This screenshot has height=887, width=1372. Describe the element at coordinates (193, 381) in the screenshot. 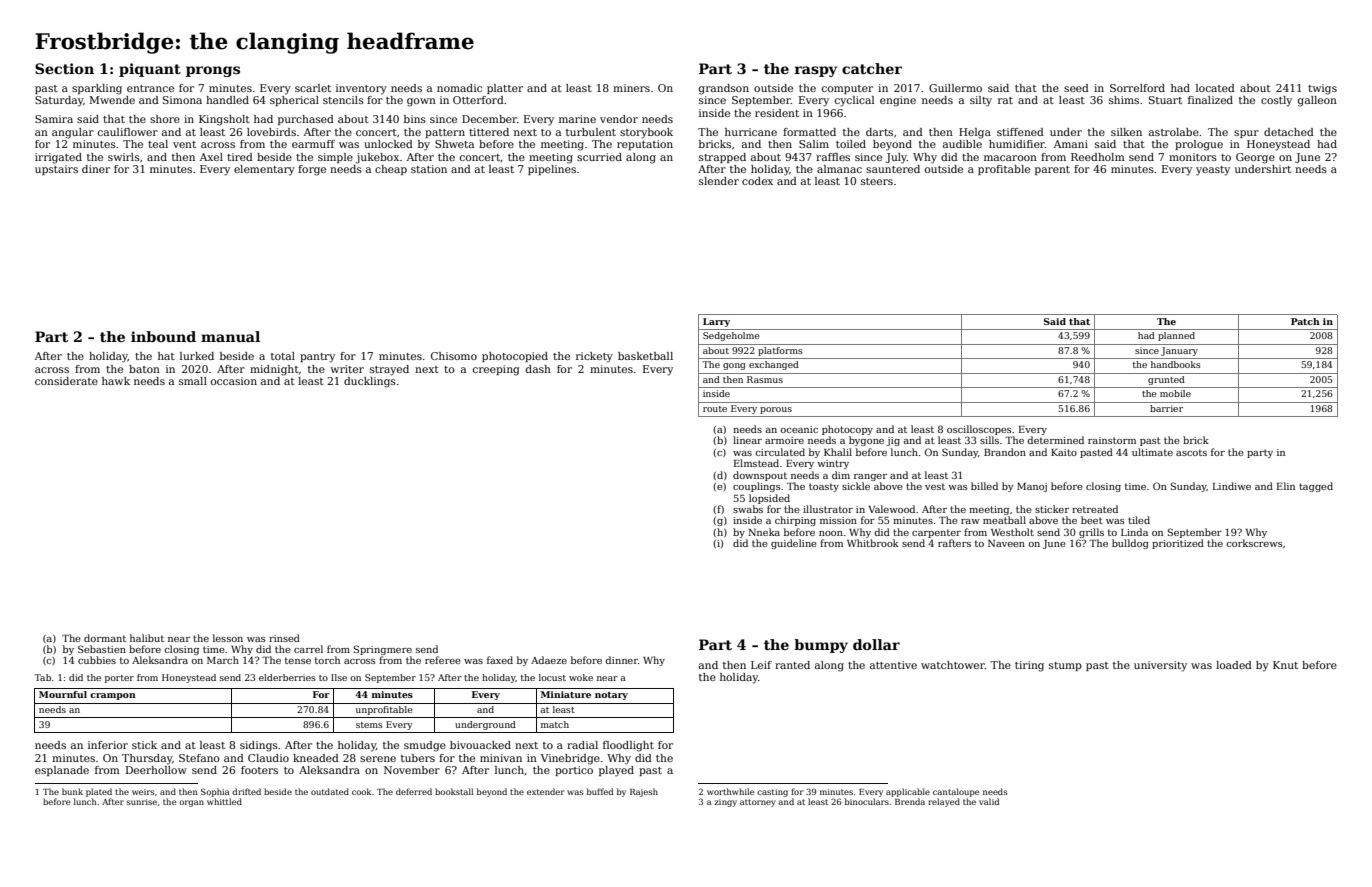

I see `small` at that location.
